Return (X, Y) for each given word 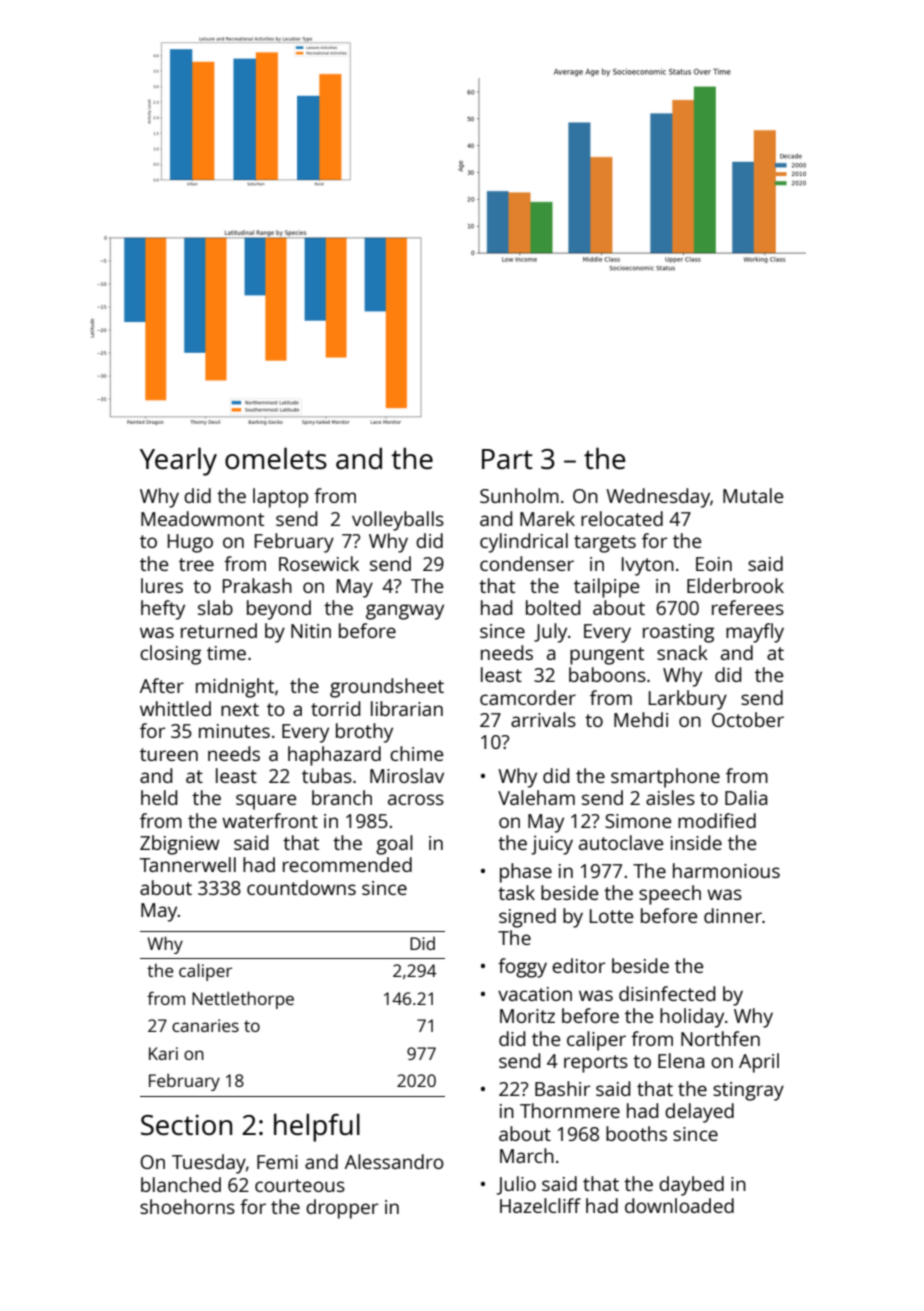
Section (186, 1124)
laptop (280, 498)
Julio (516, 1185)
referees (748, 607)
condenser (527, 563)
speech (670, 895)
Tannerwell (188, 864)
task (516, 892)
